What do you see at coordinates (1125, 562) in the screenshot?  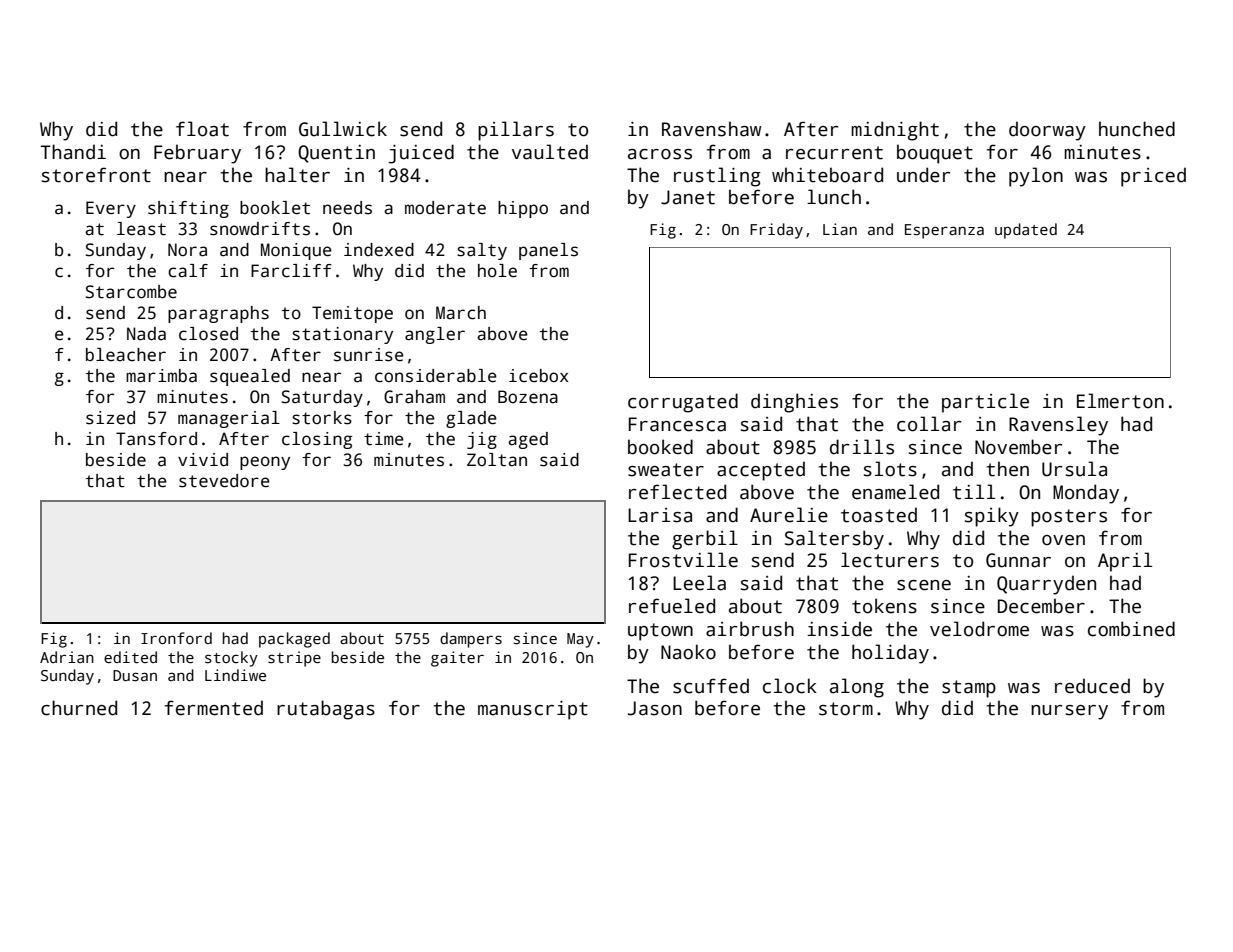 I see `April` at bounding box center [1125, 562].
